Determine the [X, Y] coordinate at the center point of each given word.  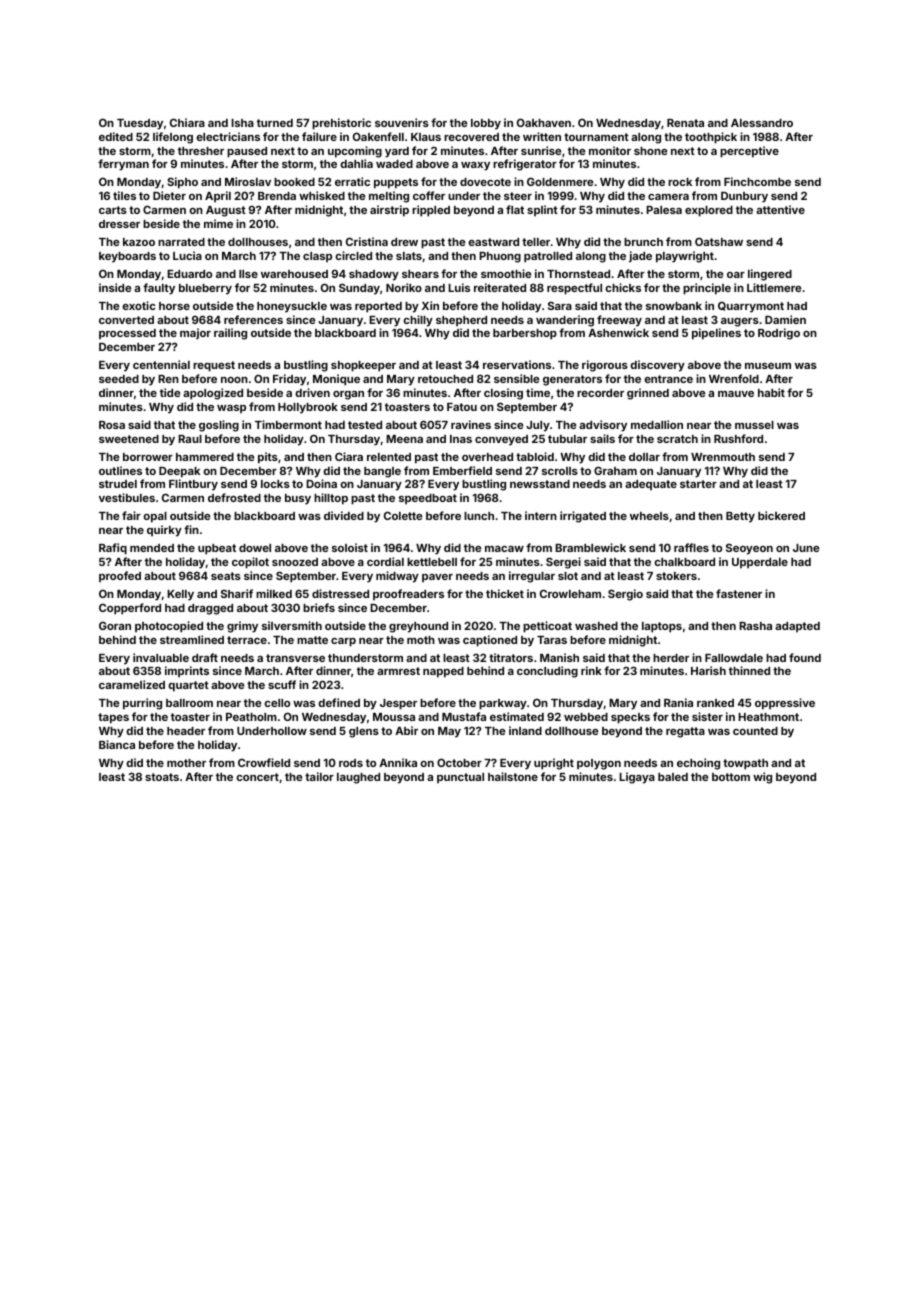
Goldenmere [560, 181]
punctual [460, 778]
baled [673, 777]
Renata [685, 123]
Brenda [277, 196]
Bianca [117, 744]
